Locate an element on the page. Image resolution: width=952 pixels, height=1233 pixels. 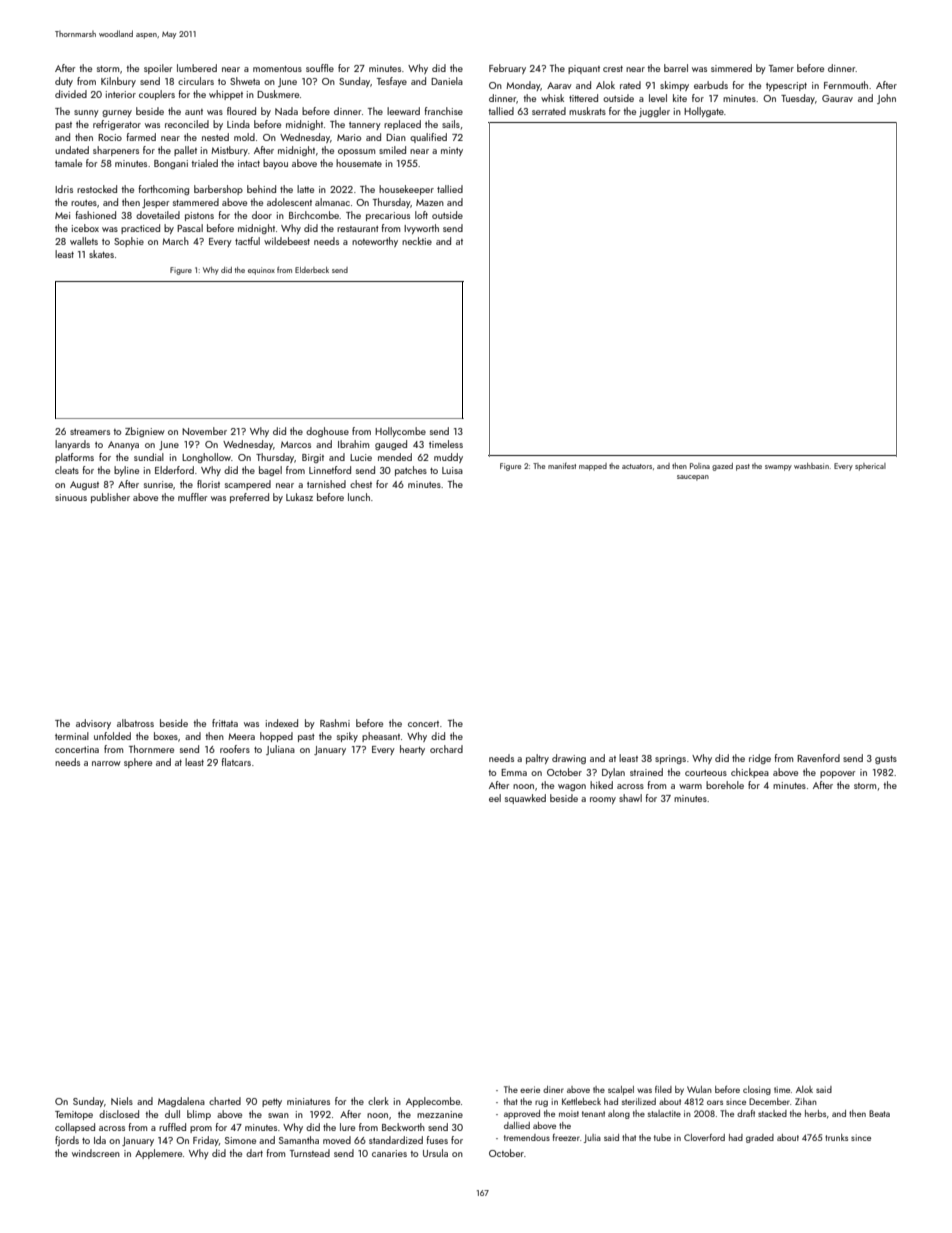
petty is located at coordinates (272, 1102).
